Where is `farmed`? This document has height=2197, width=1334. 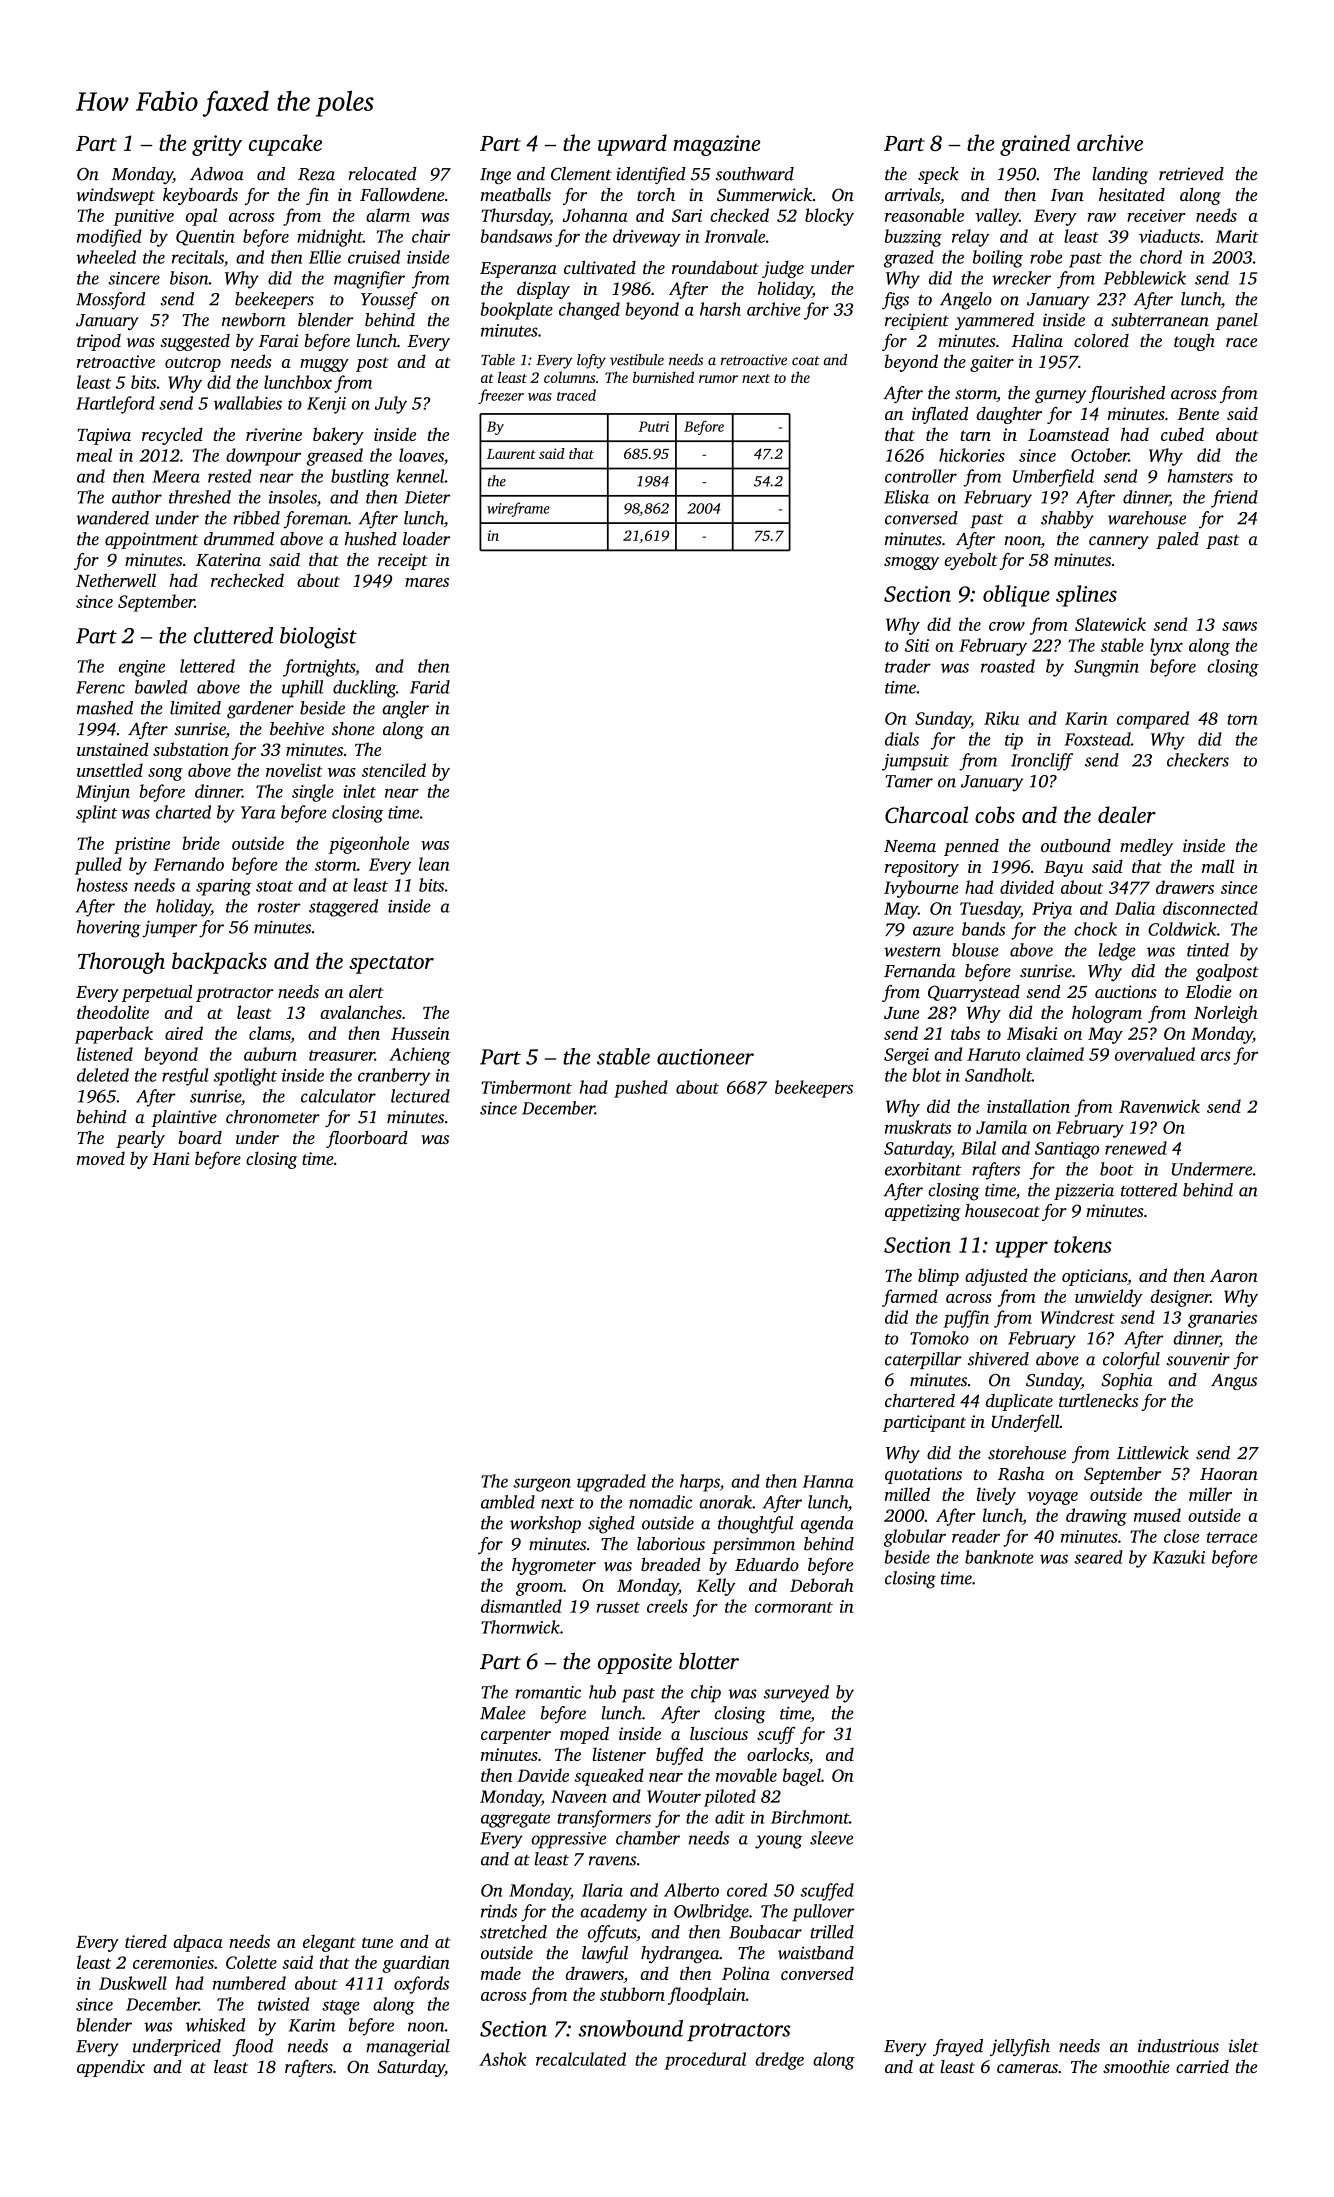
farmed is located at coordinates (910, 1298).
